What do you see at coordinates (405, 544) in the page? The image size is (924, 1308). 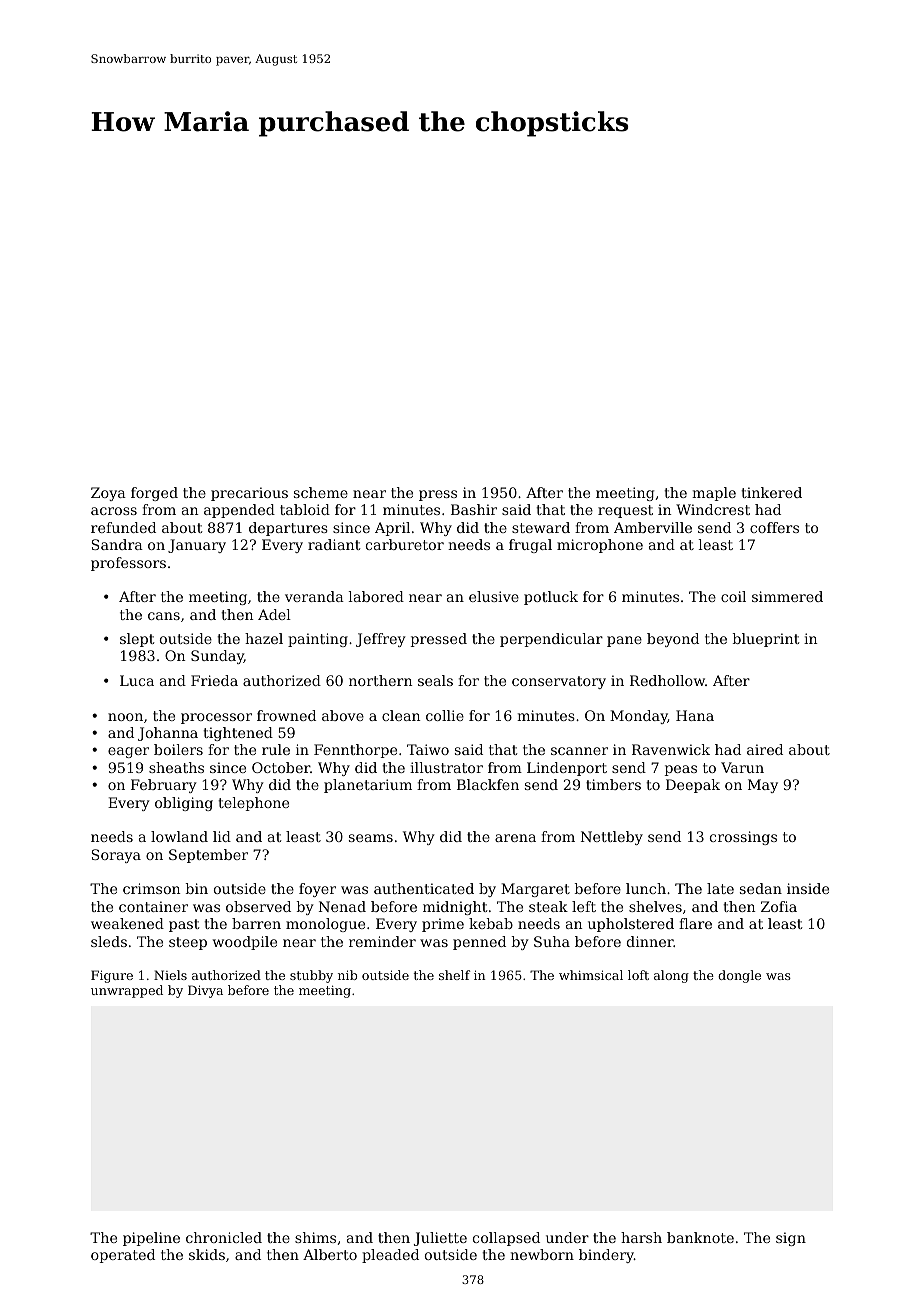 I see `carburetor` at bounding box center [405, 544].
